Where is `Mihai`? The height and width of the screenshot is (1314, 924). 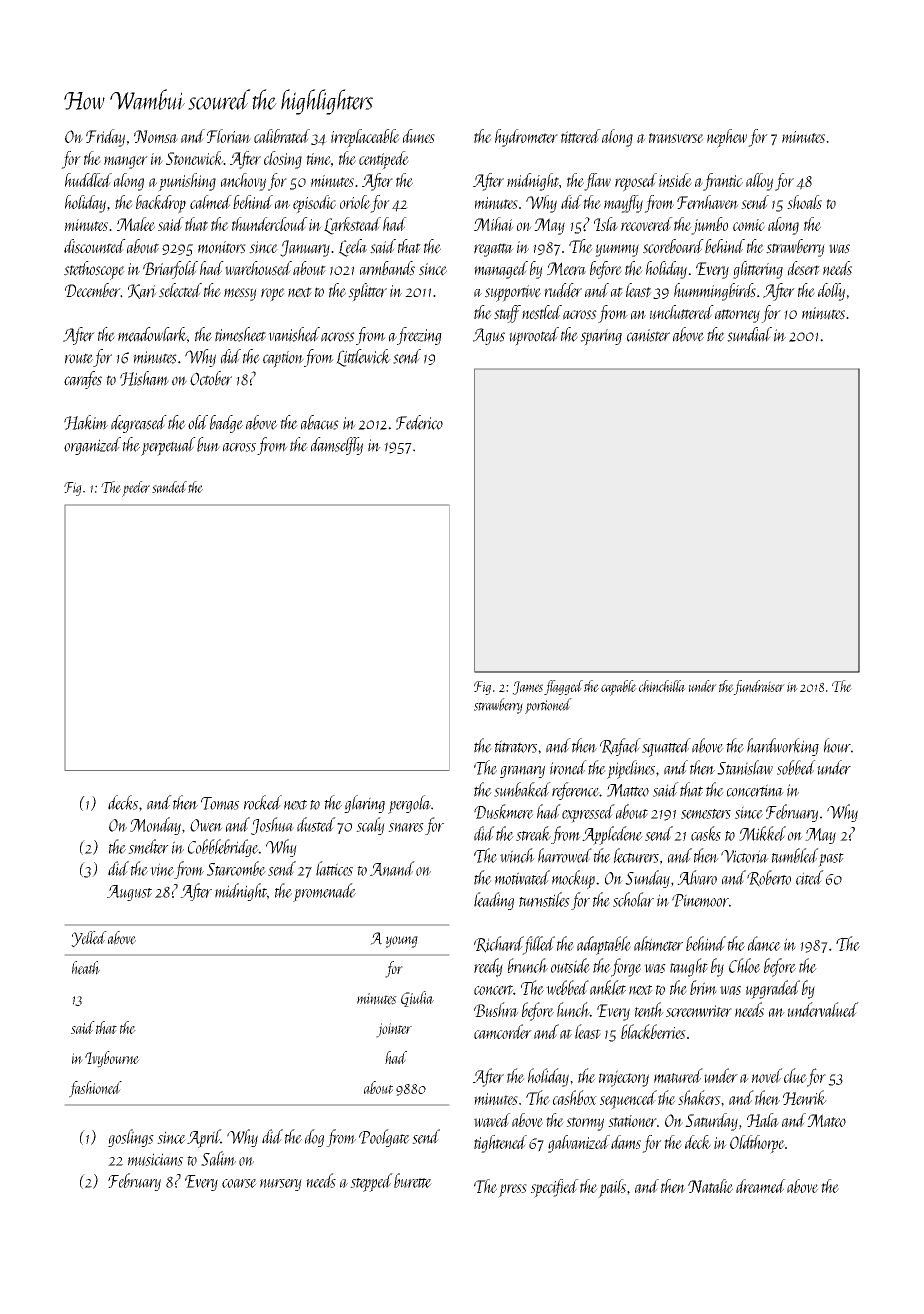
Mihai is located at coordinates (494, 224).
